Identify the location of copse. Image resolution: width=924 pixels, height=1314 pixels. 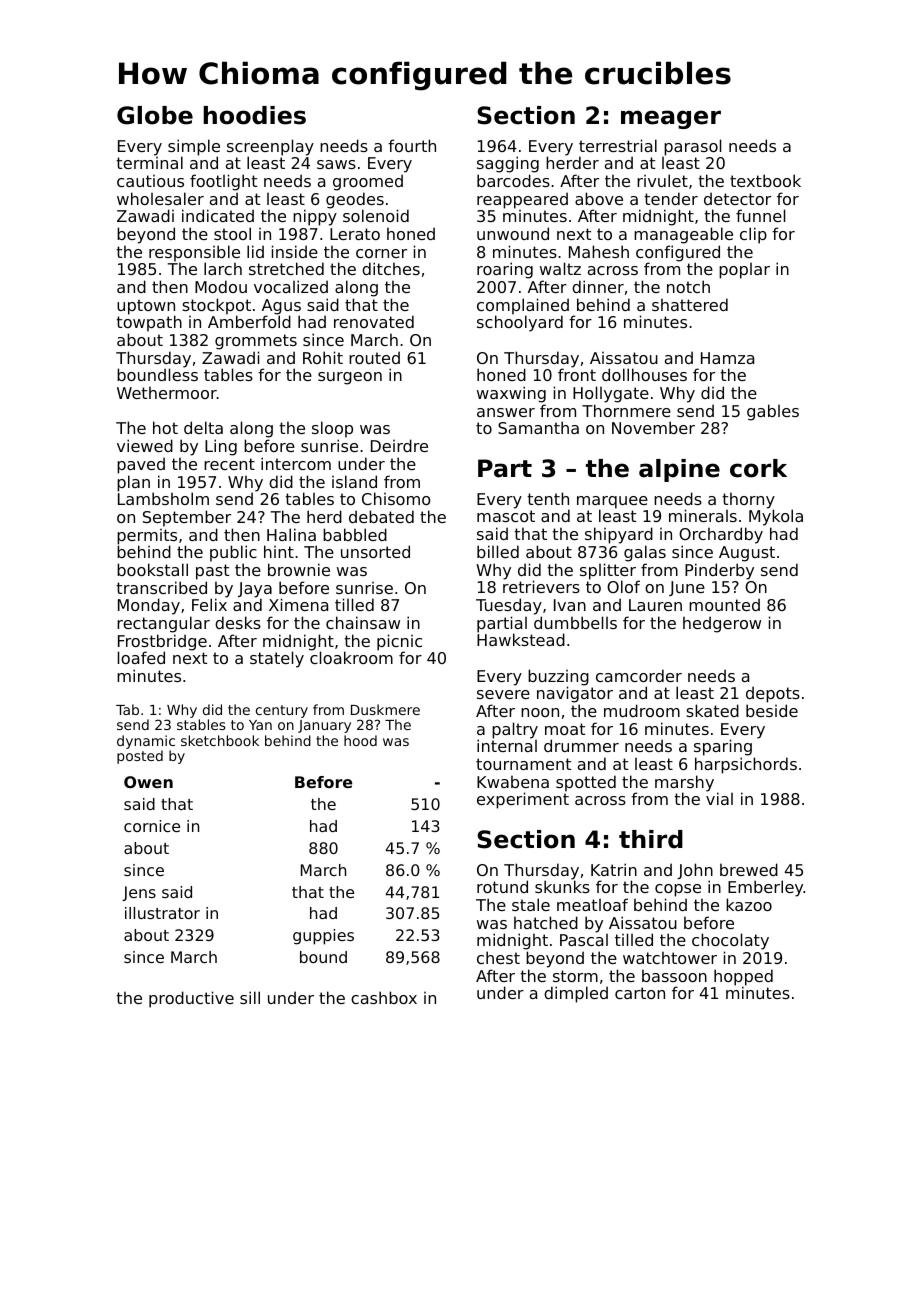
(678, 890).
